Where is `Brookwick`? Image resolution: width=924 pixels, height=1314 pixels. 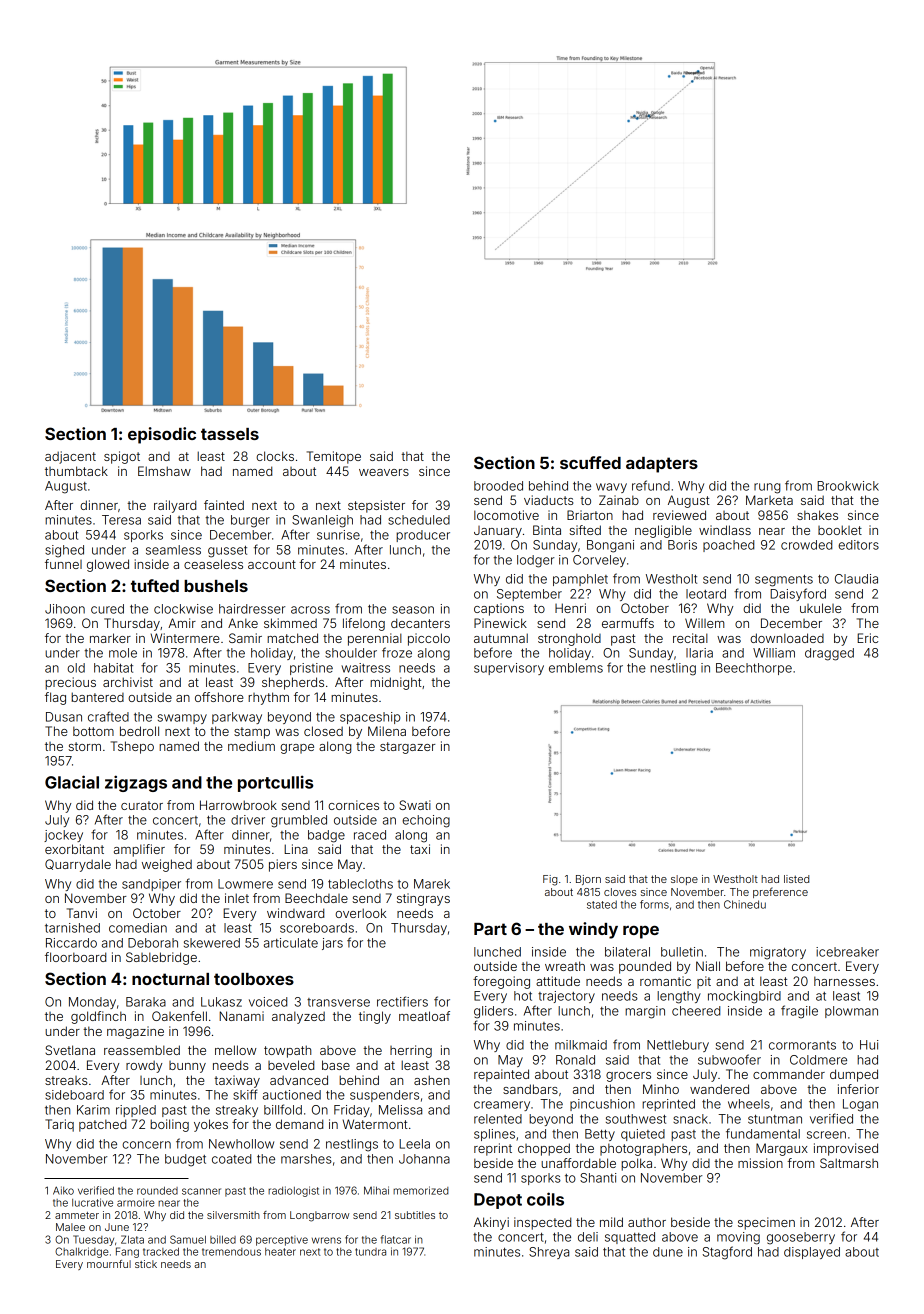
Brookwick is located at coordinates (848, 486).
